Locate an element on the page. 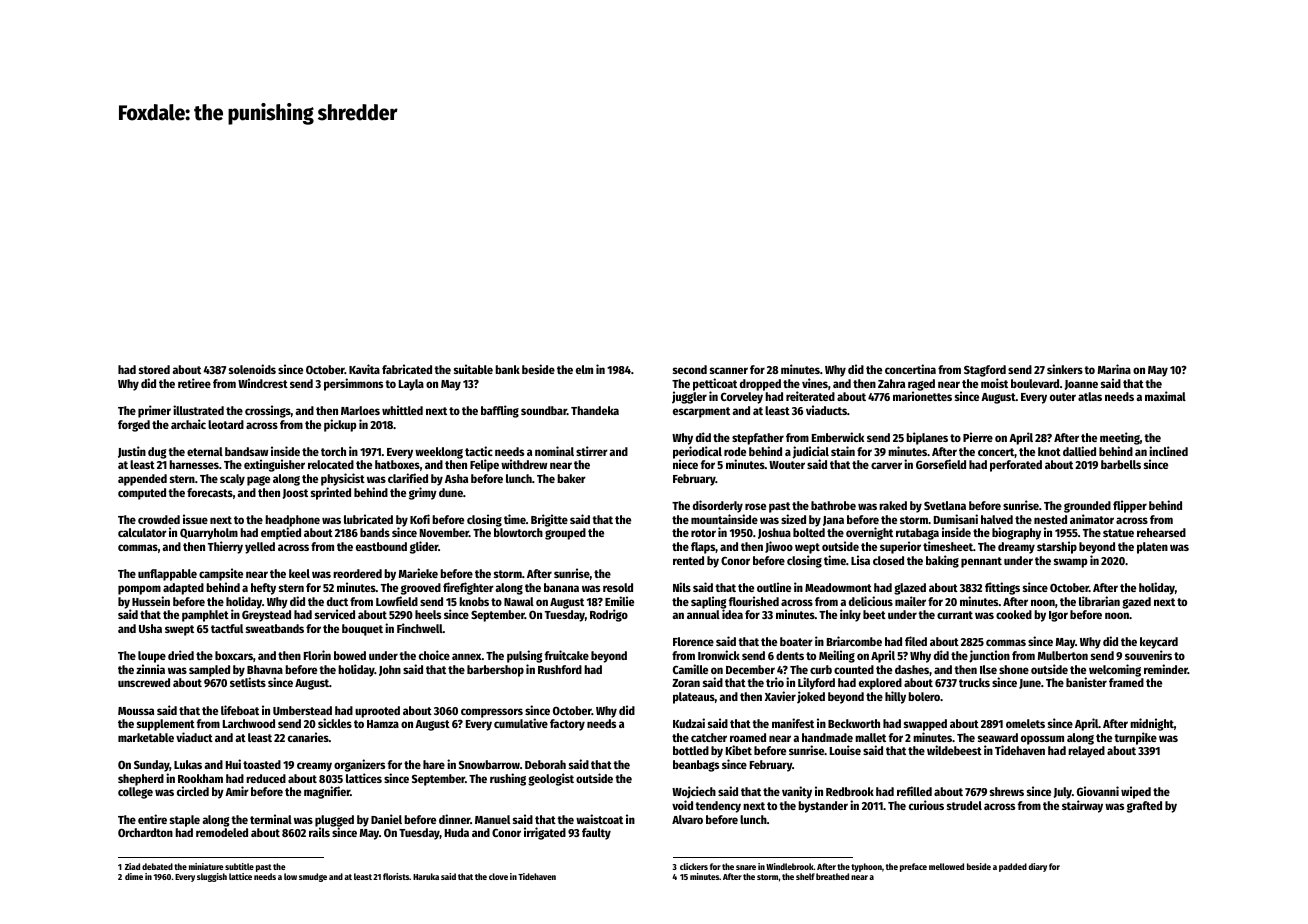 The height and width of the page is (924, 1308). soundbar is located at coordinates (544, 410).
